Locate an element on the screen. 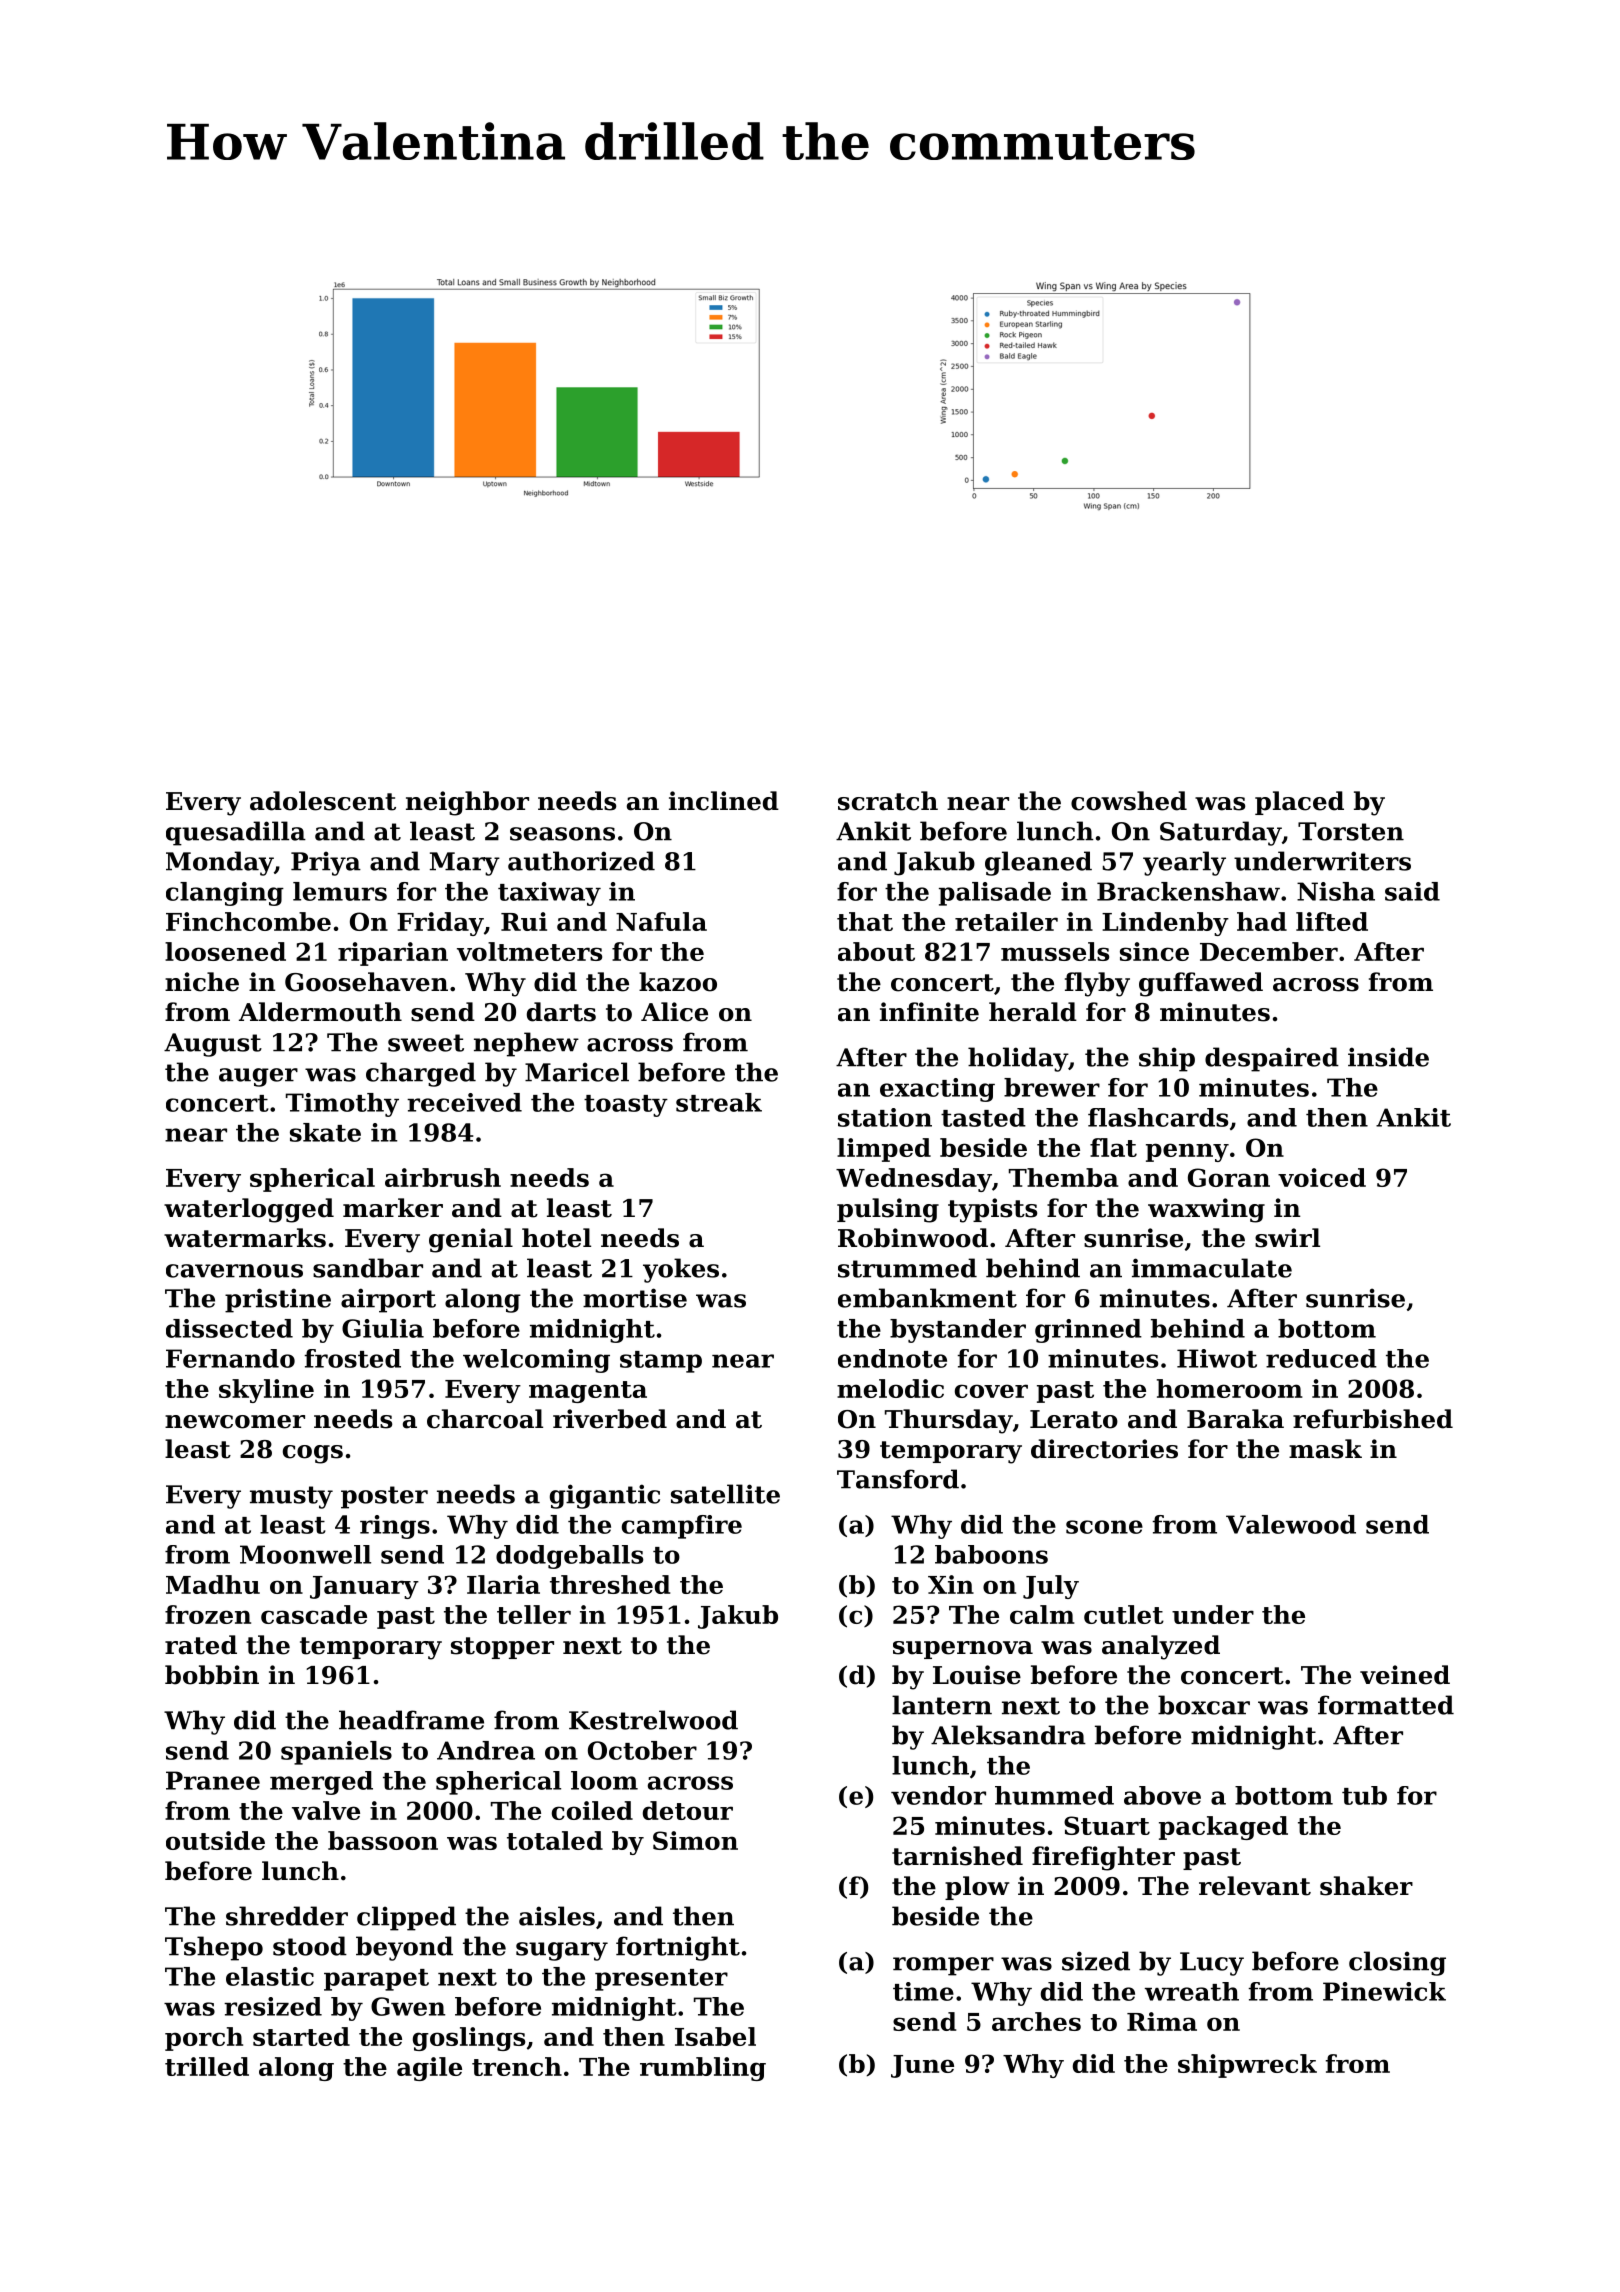  Giulia is located at coordinates (383, 1328).
